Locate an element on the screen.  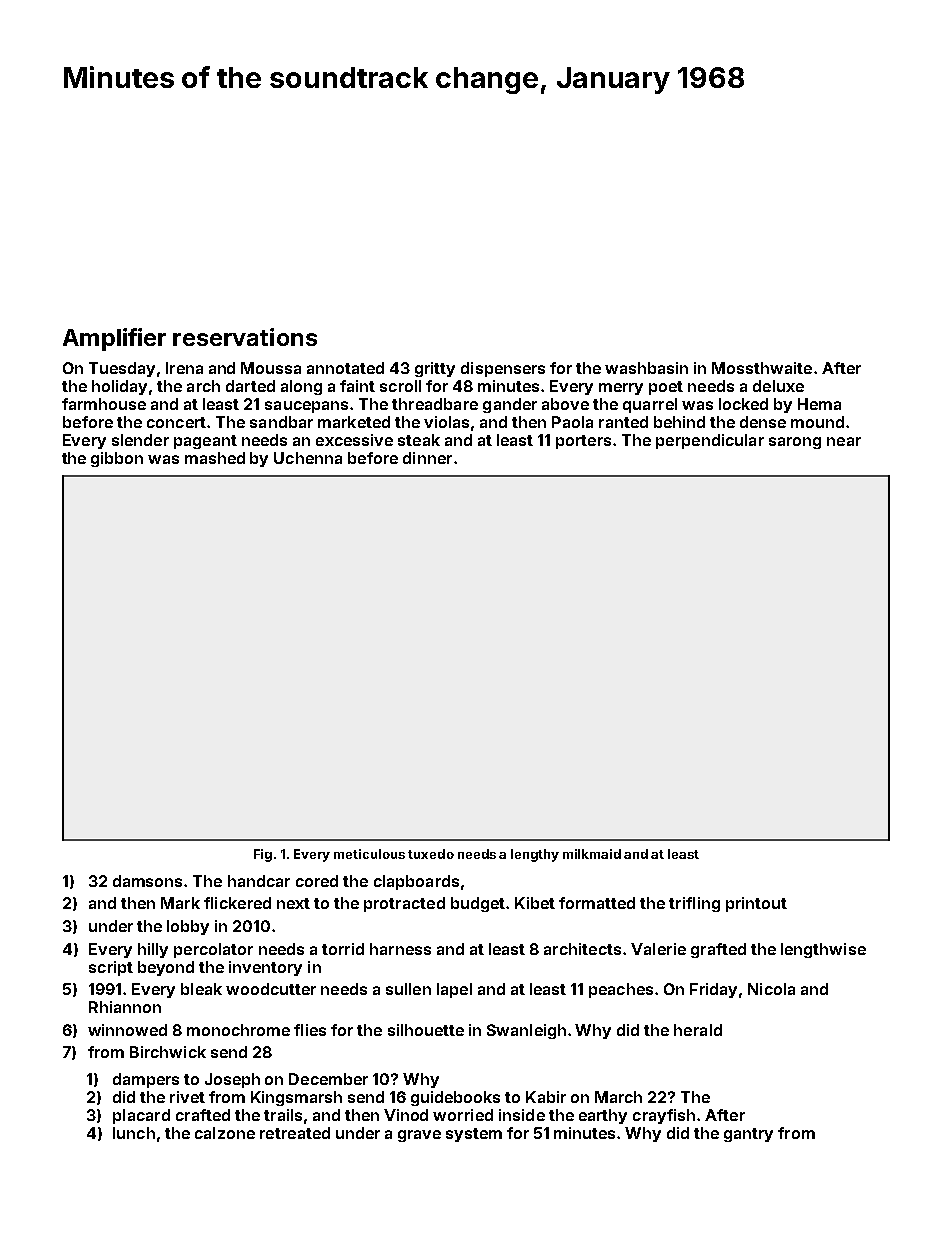
script is located at coordinates (111, 968).
